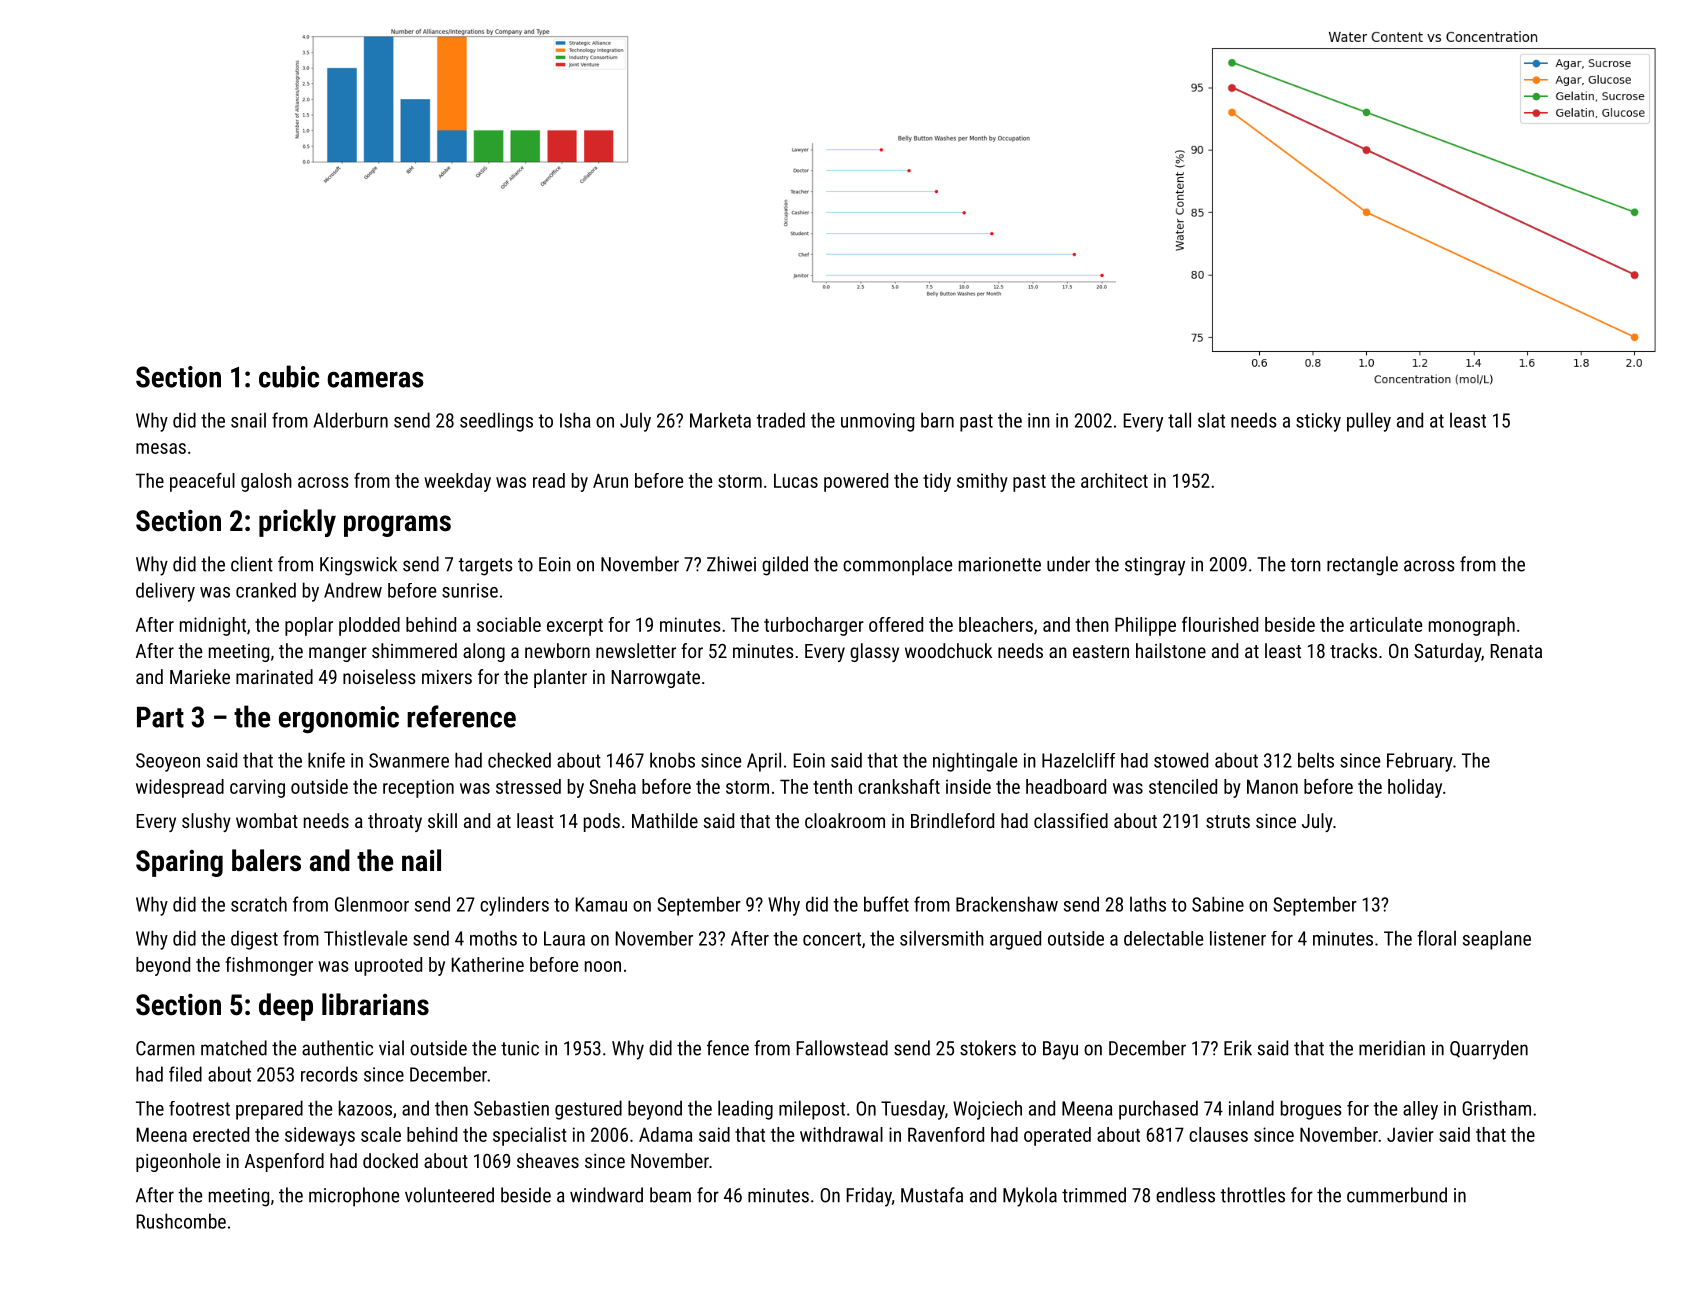  Describe the element at coordinates (814, 626) in the screenshot. I see `turbocharger` at that location.
